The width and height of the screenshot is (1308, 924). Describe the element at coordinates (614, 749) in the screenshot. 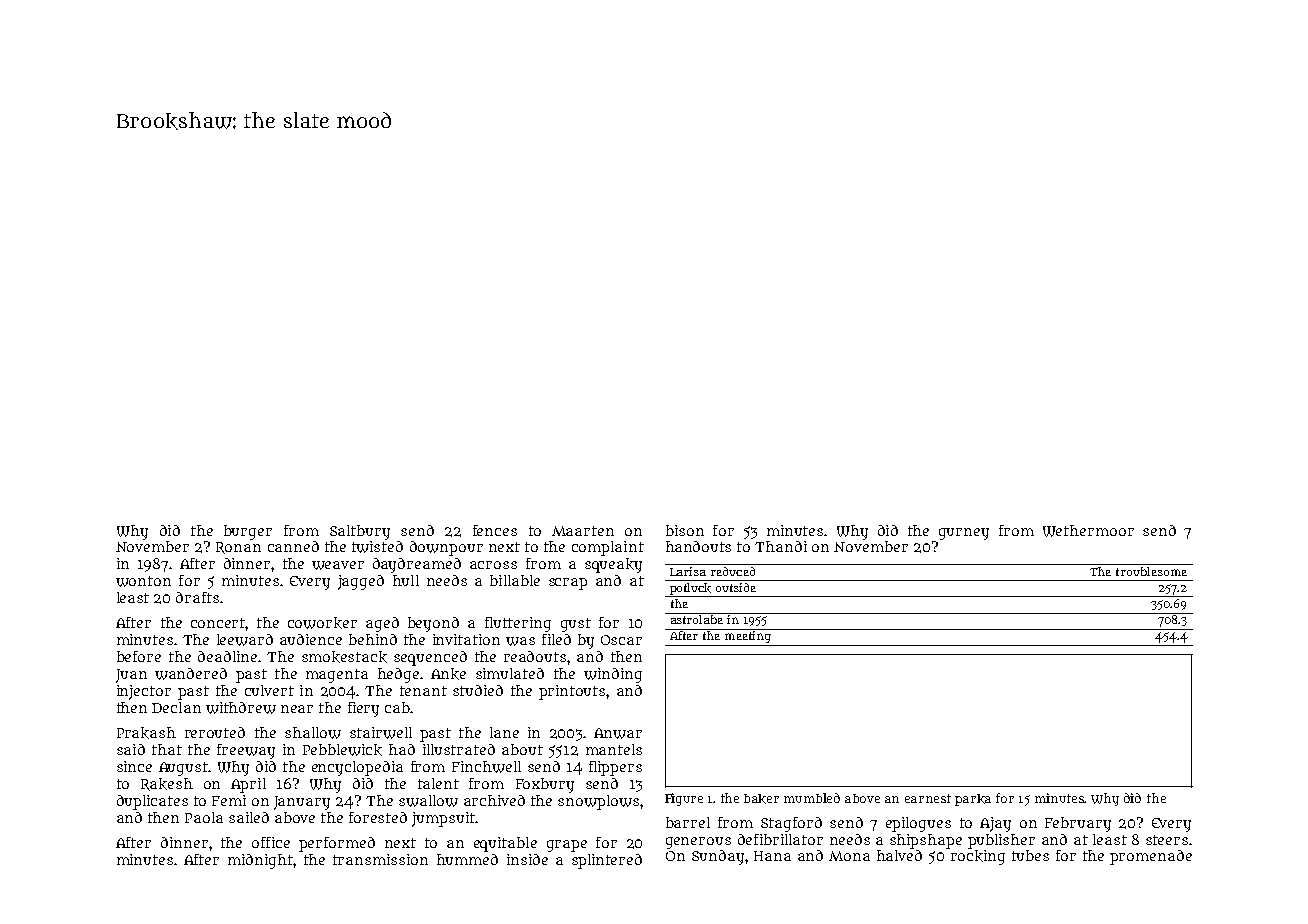

I see `mantels` at that location.
